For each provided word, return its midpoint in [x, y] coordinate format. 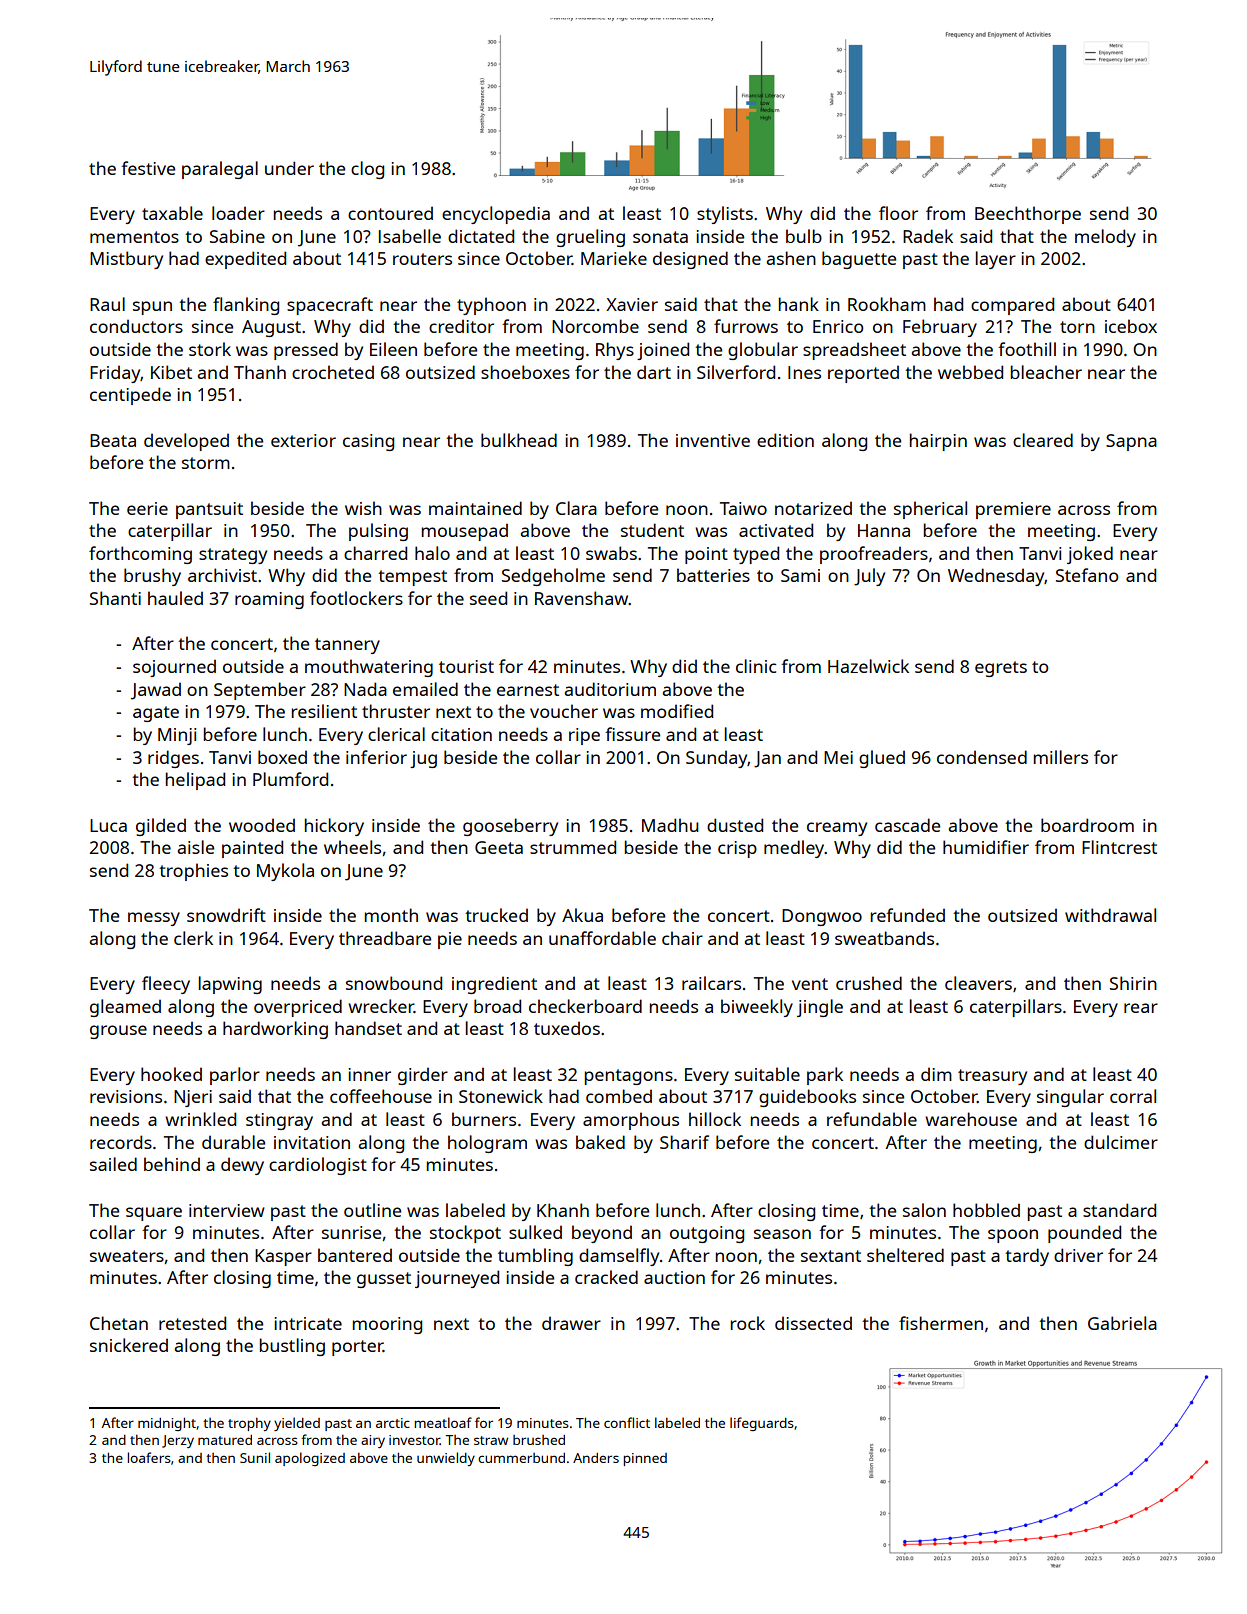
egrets [1001, 669]
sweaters [127, 1256]
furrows [746, 326]
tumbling [535, 1257]
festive [148, 168]
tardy [1027, 1257]
